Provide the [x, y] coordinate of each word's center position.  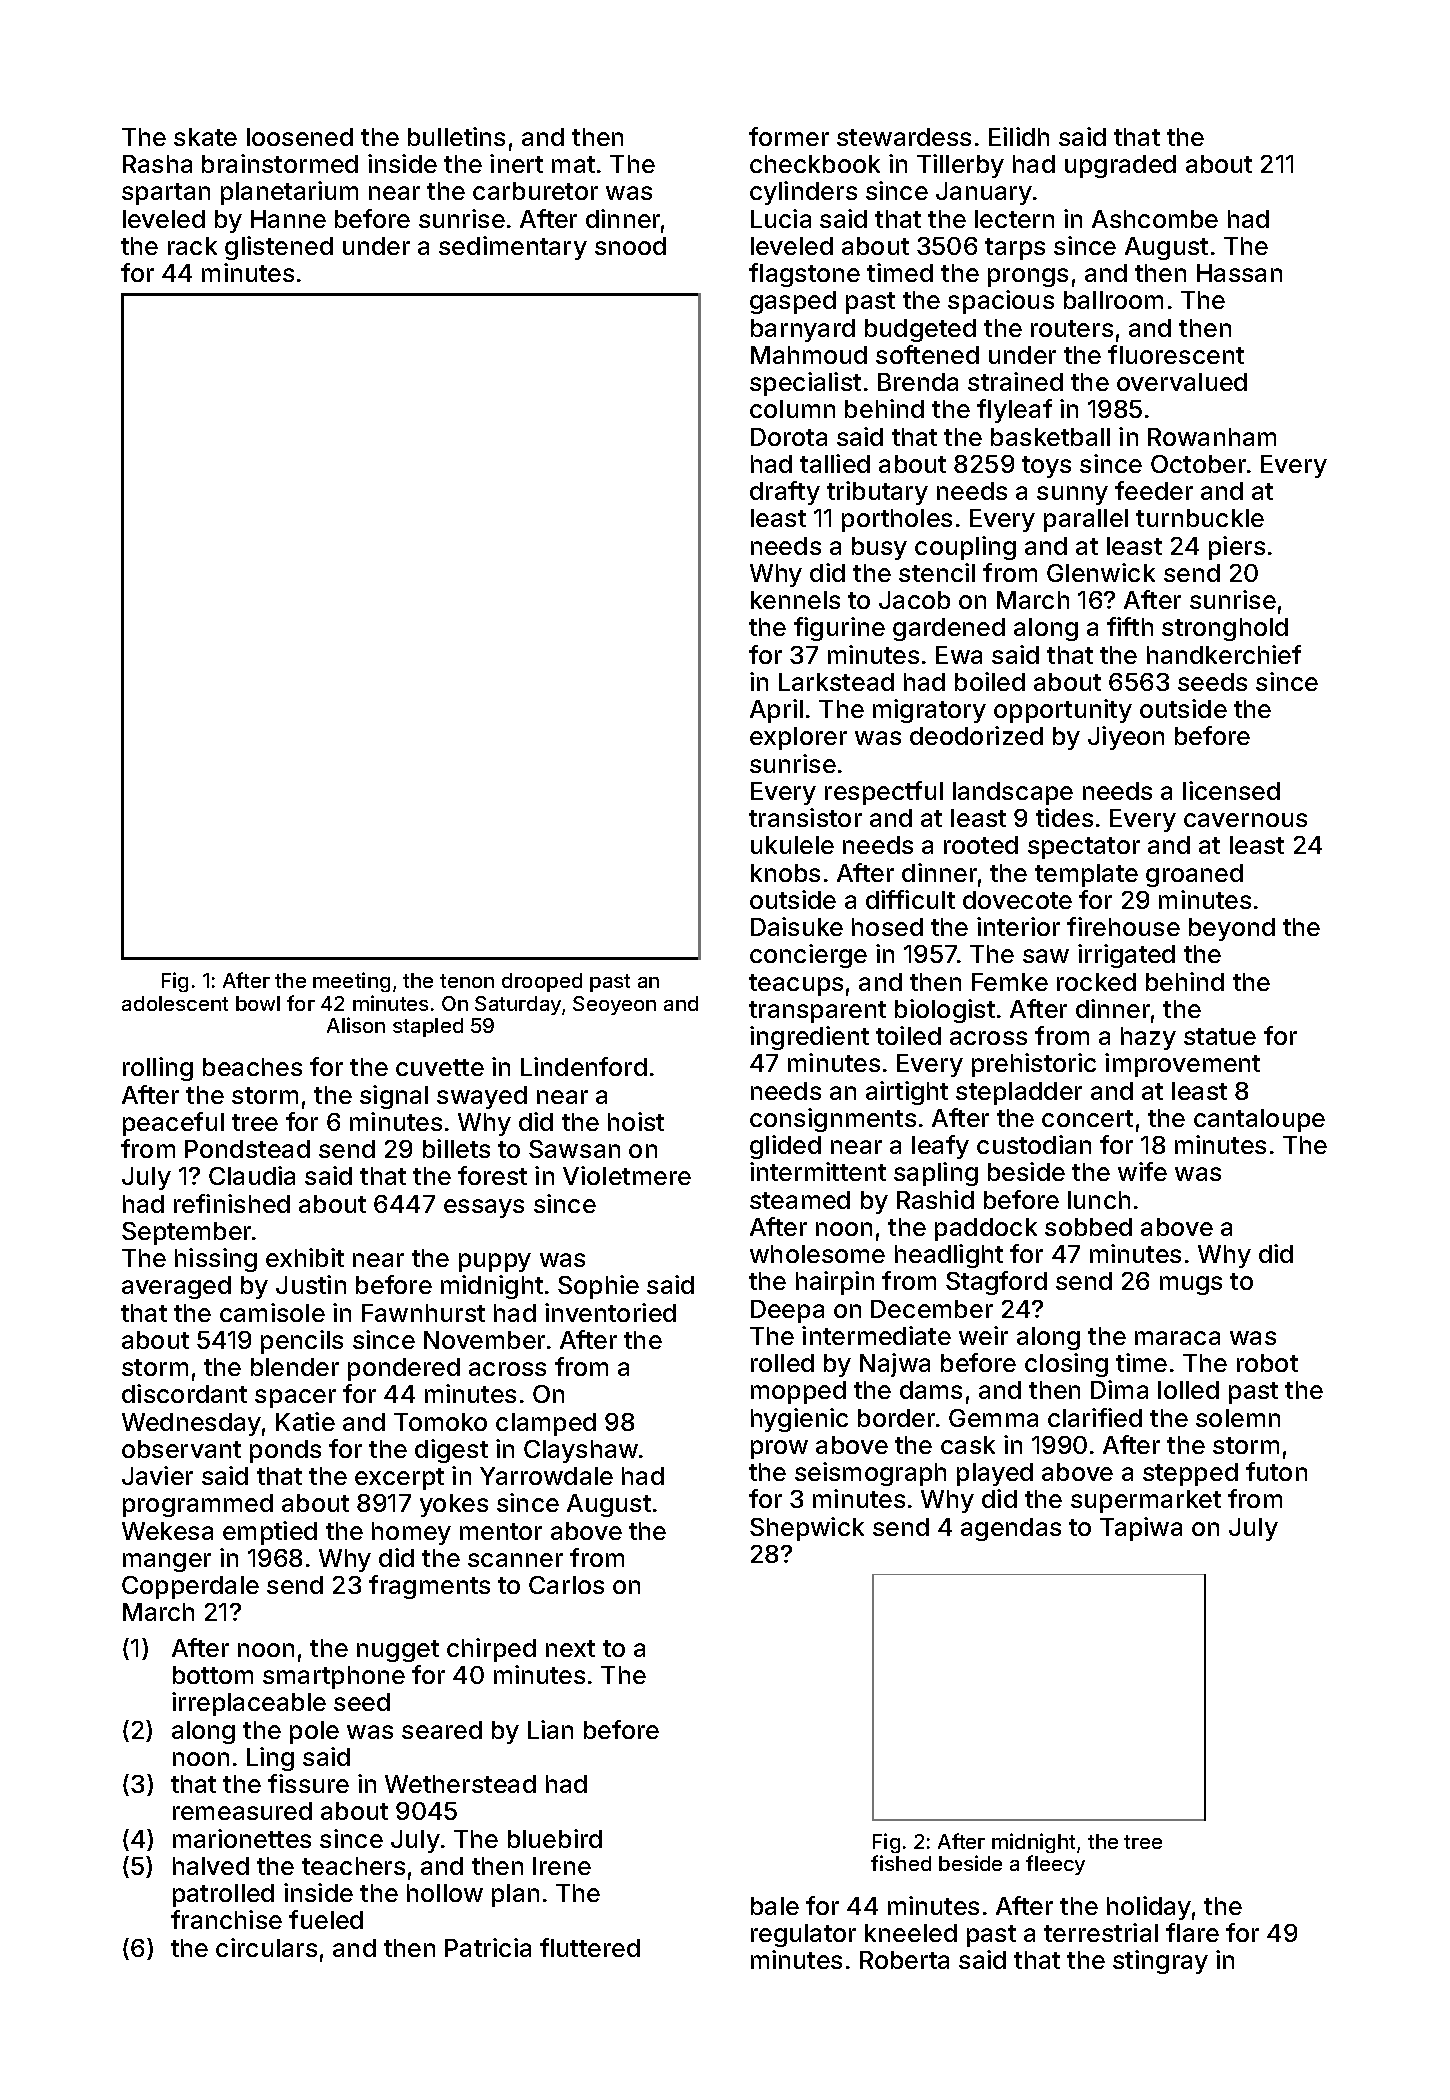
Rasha [157, 164]
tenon [467, 981]
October [1198, 464]
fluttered [590, 1947]
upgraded [1120, 166]
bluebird [555, 1838]
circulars [266, 1947]
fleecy [1055, 1865]
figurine [839, 629]
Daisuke [797, 926]
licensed [1231, 790]
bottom [213, 1675]
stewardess [904, 137]
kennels [795, 600]
